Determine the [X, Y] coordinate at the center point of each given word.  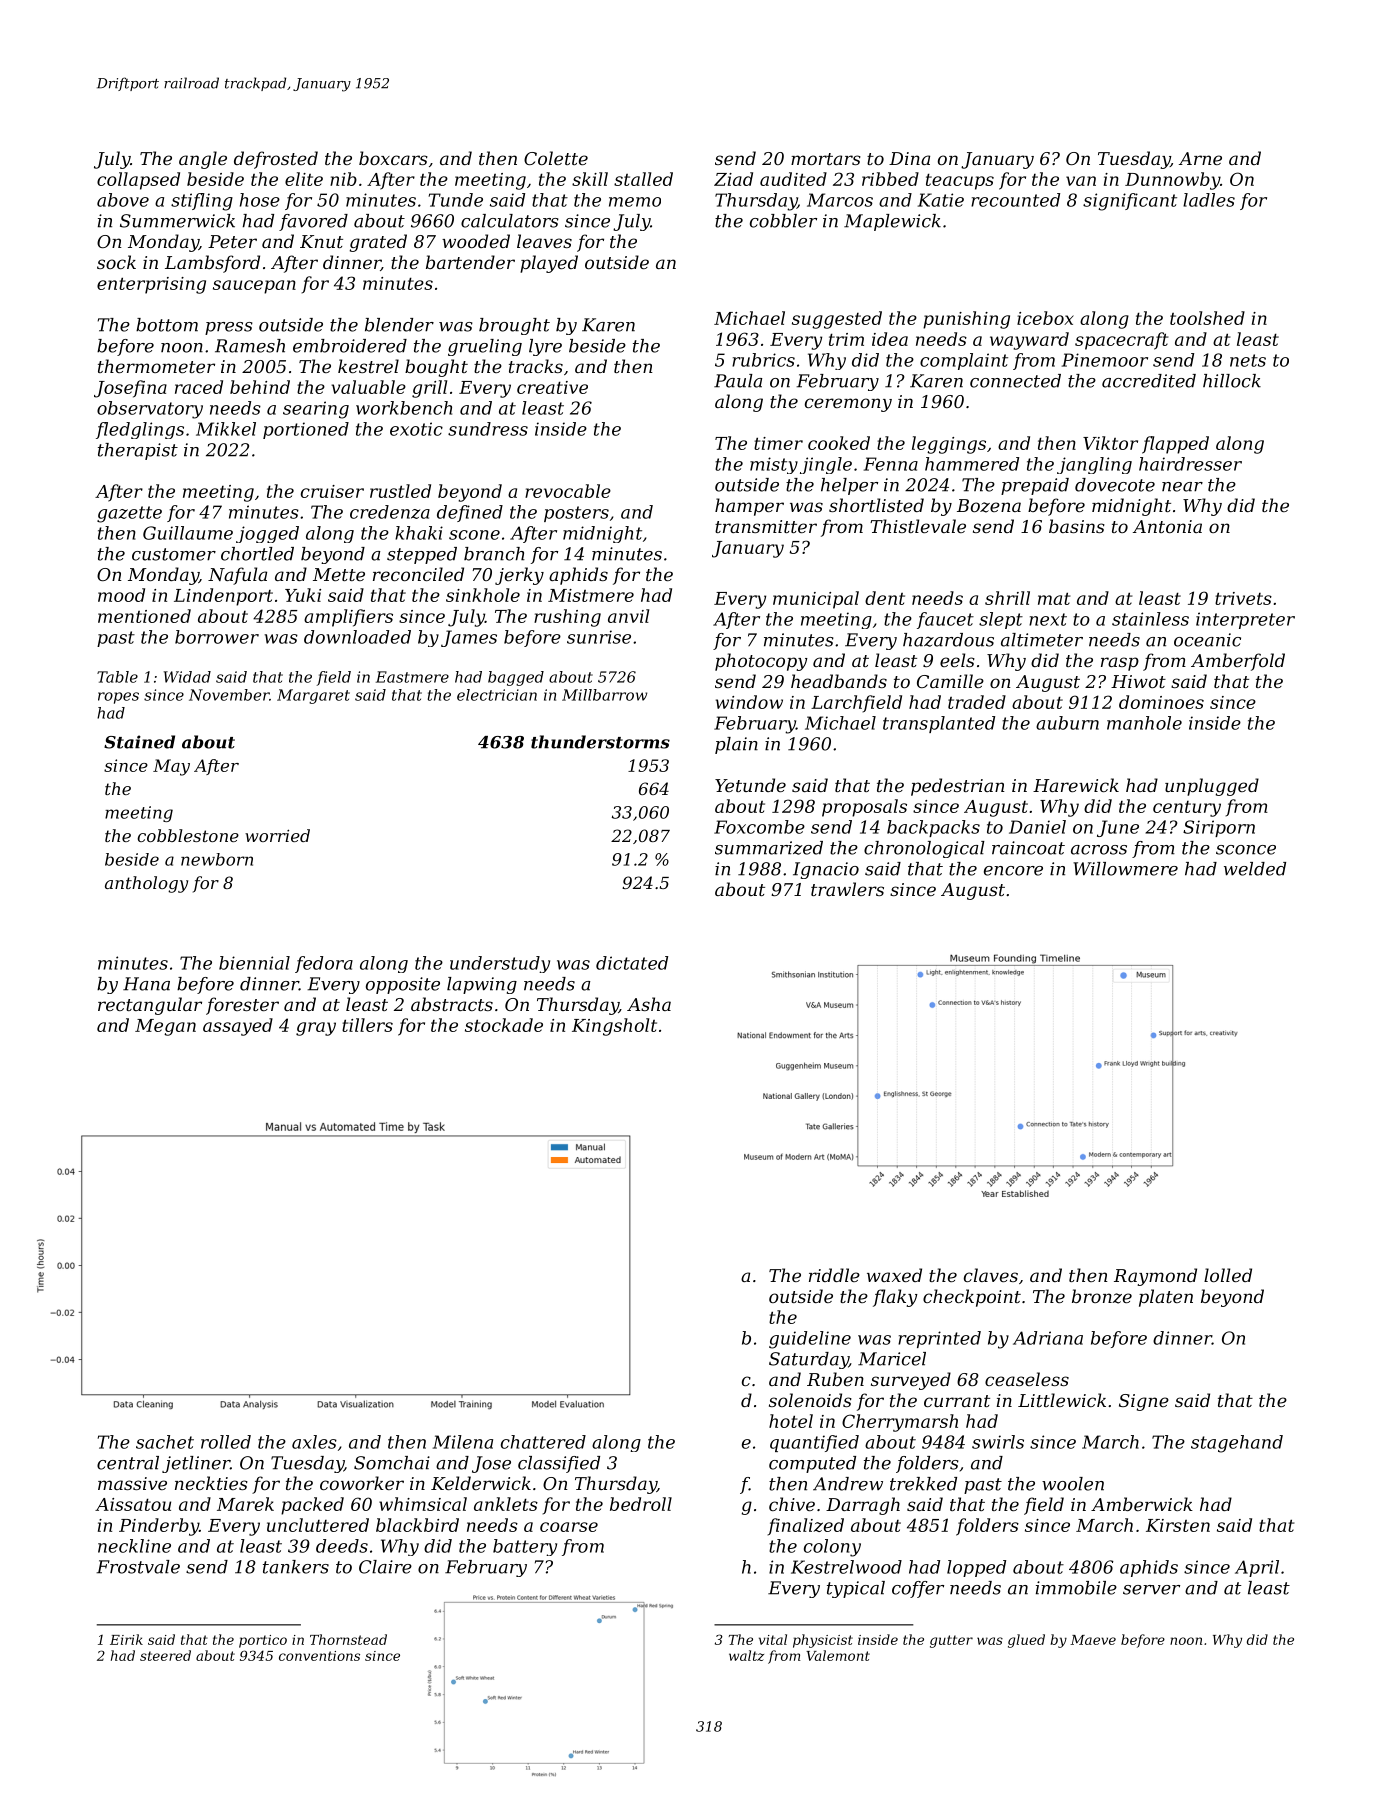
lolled [1228, 1275]
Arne [1200, 158]
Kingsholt [614, 1027]
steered [165, 1655]
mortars [826, 159]
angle [203, 160]
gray [316, 1029]
